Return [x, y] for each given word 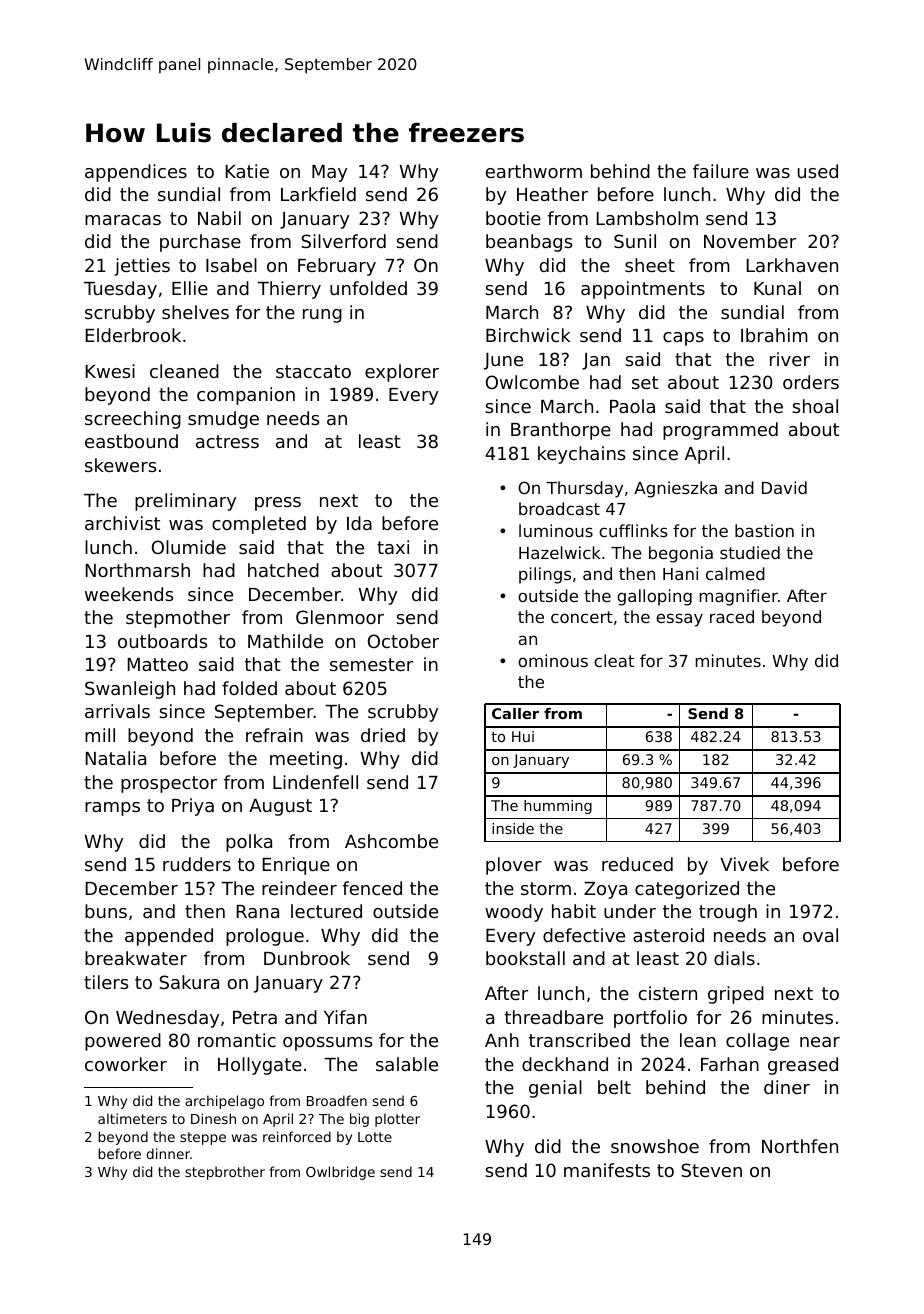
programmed [720, 431]
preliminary [185, 502]
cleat [614, 660]
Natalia [116, 758]
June [503, 361]
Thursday [584, 489]
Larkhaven [792, 265]
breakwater [136, 958]
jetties [142, 267]
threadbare [554, 1017]
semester [371, 664]
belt [614, 1087]
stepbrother [225, 1173]
